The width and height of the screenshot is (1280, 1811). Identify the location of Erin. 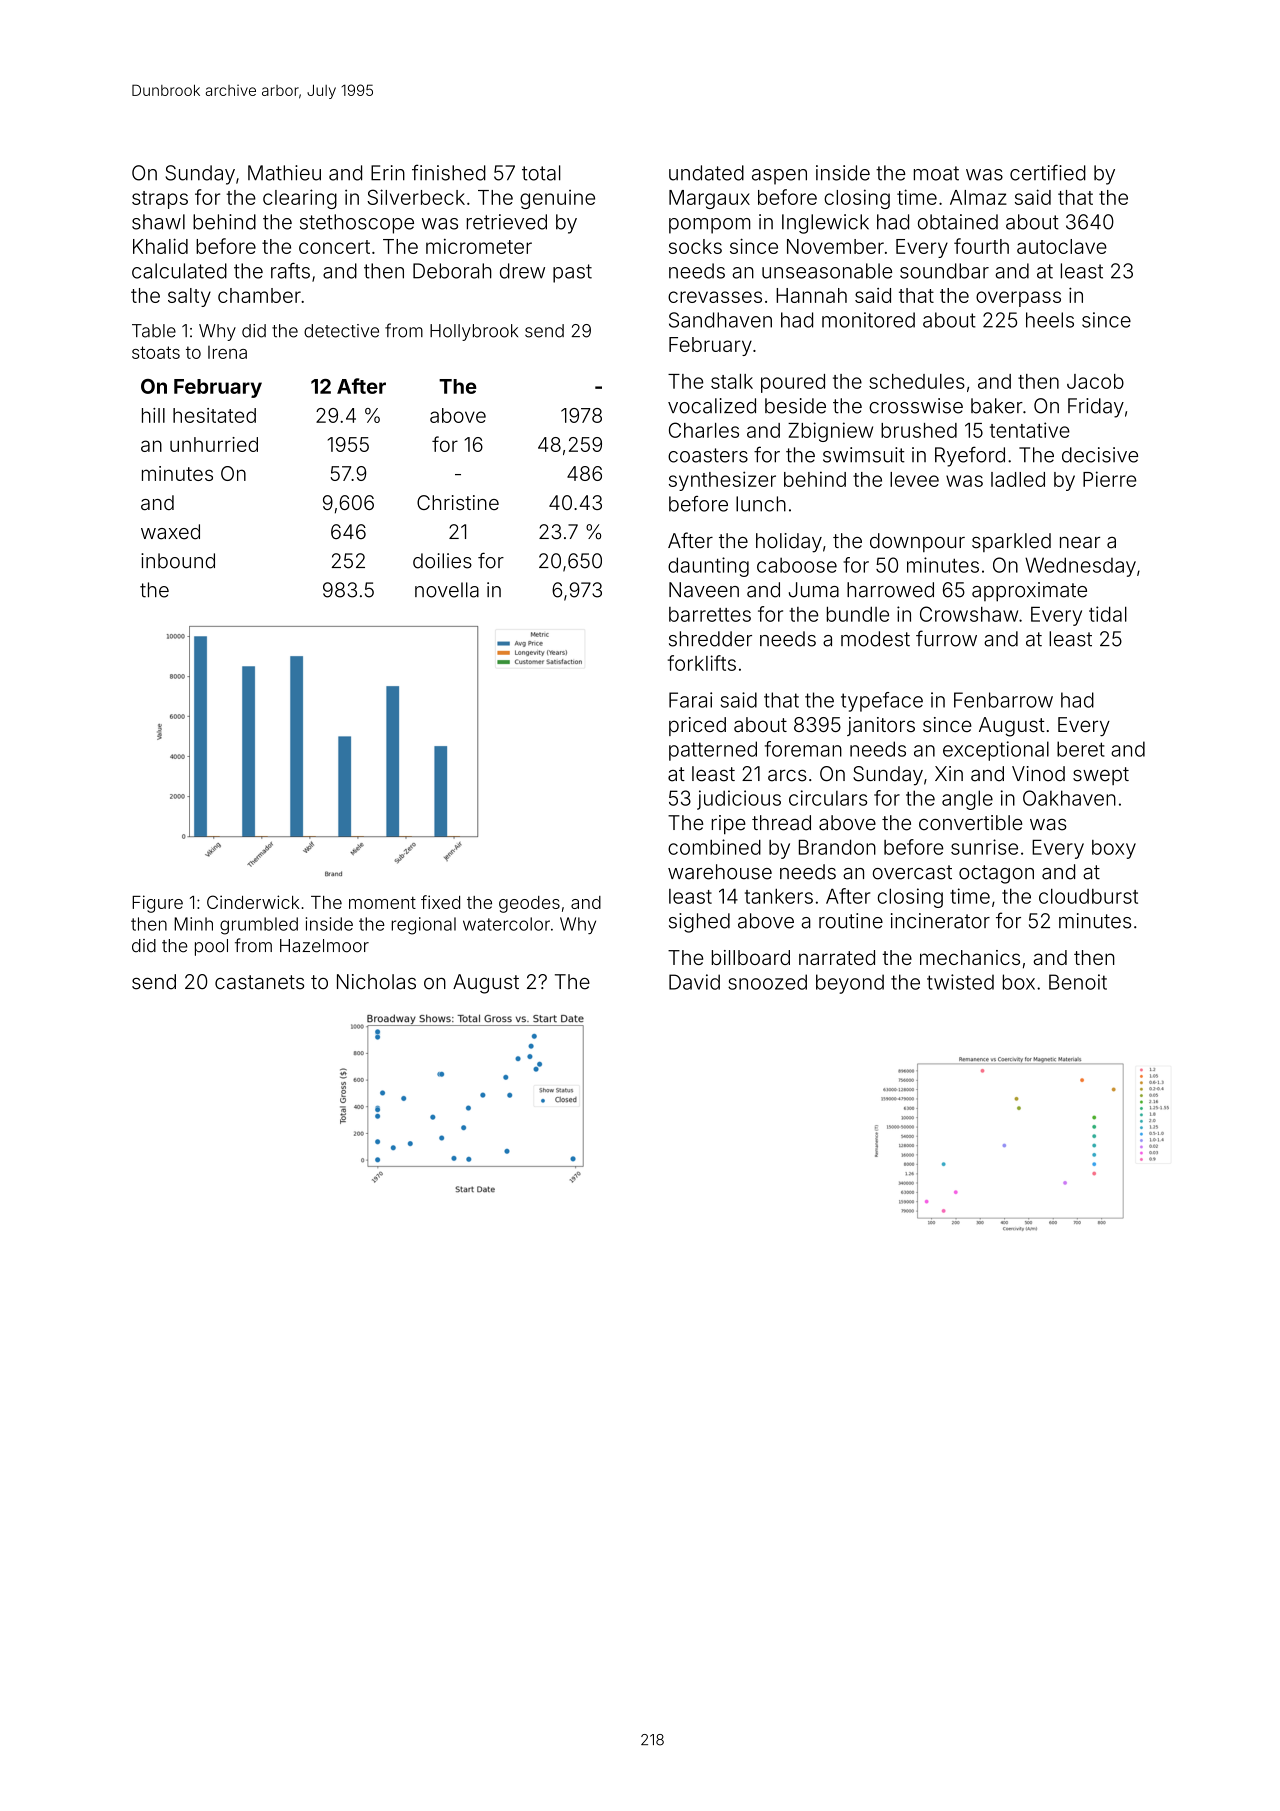
(388, 173).
